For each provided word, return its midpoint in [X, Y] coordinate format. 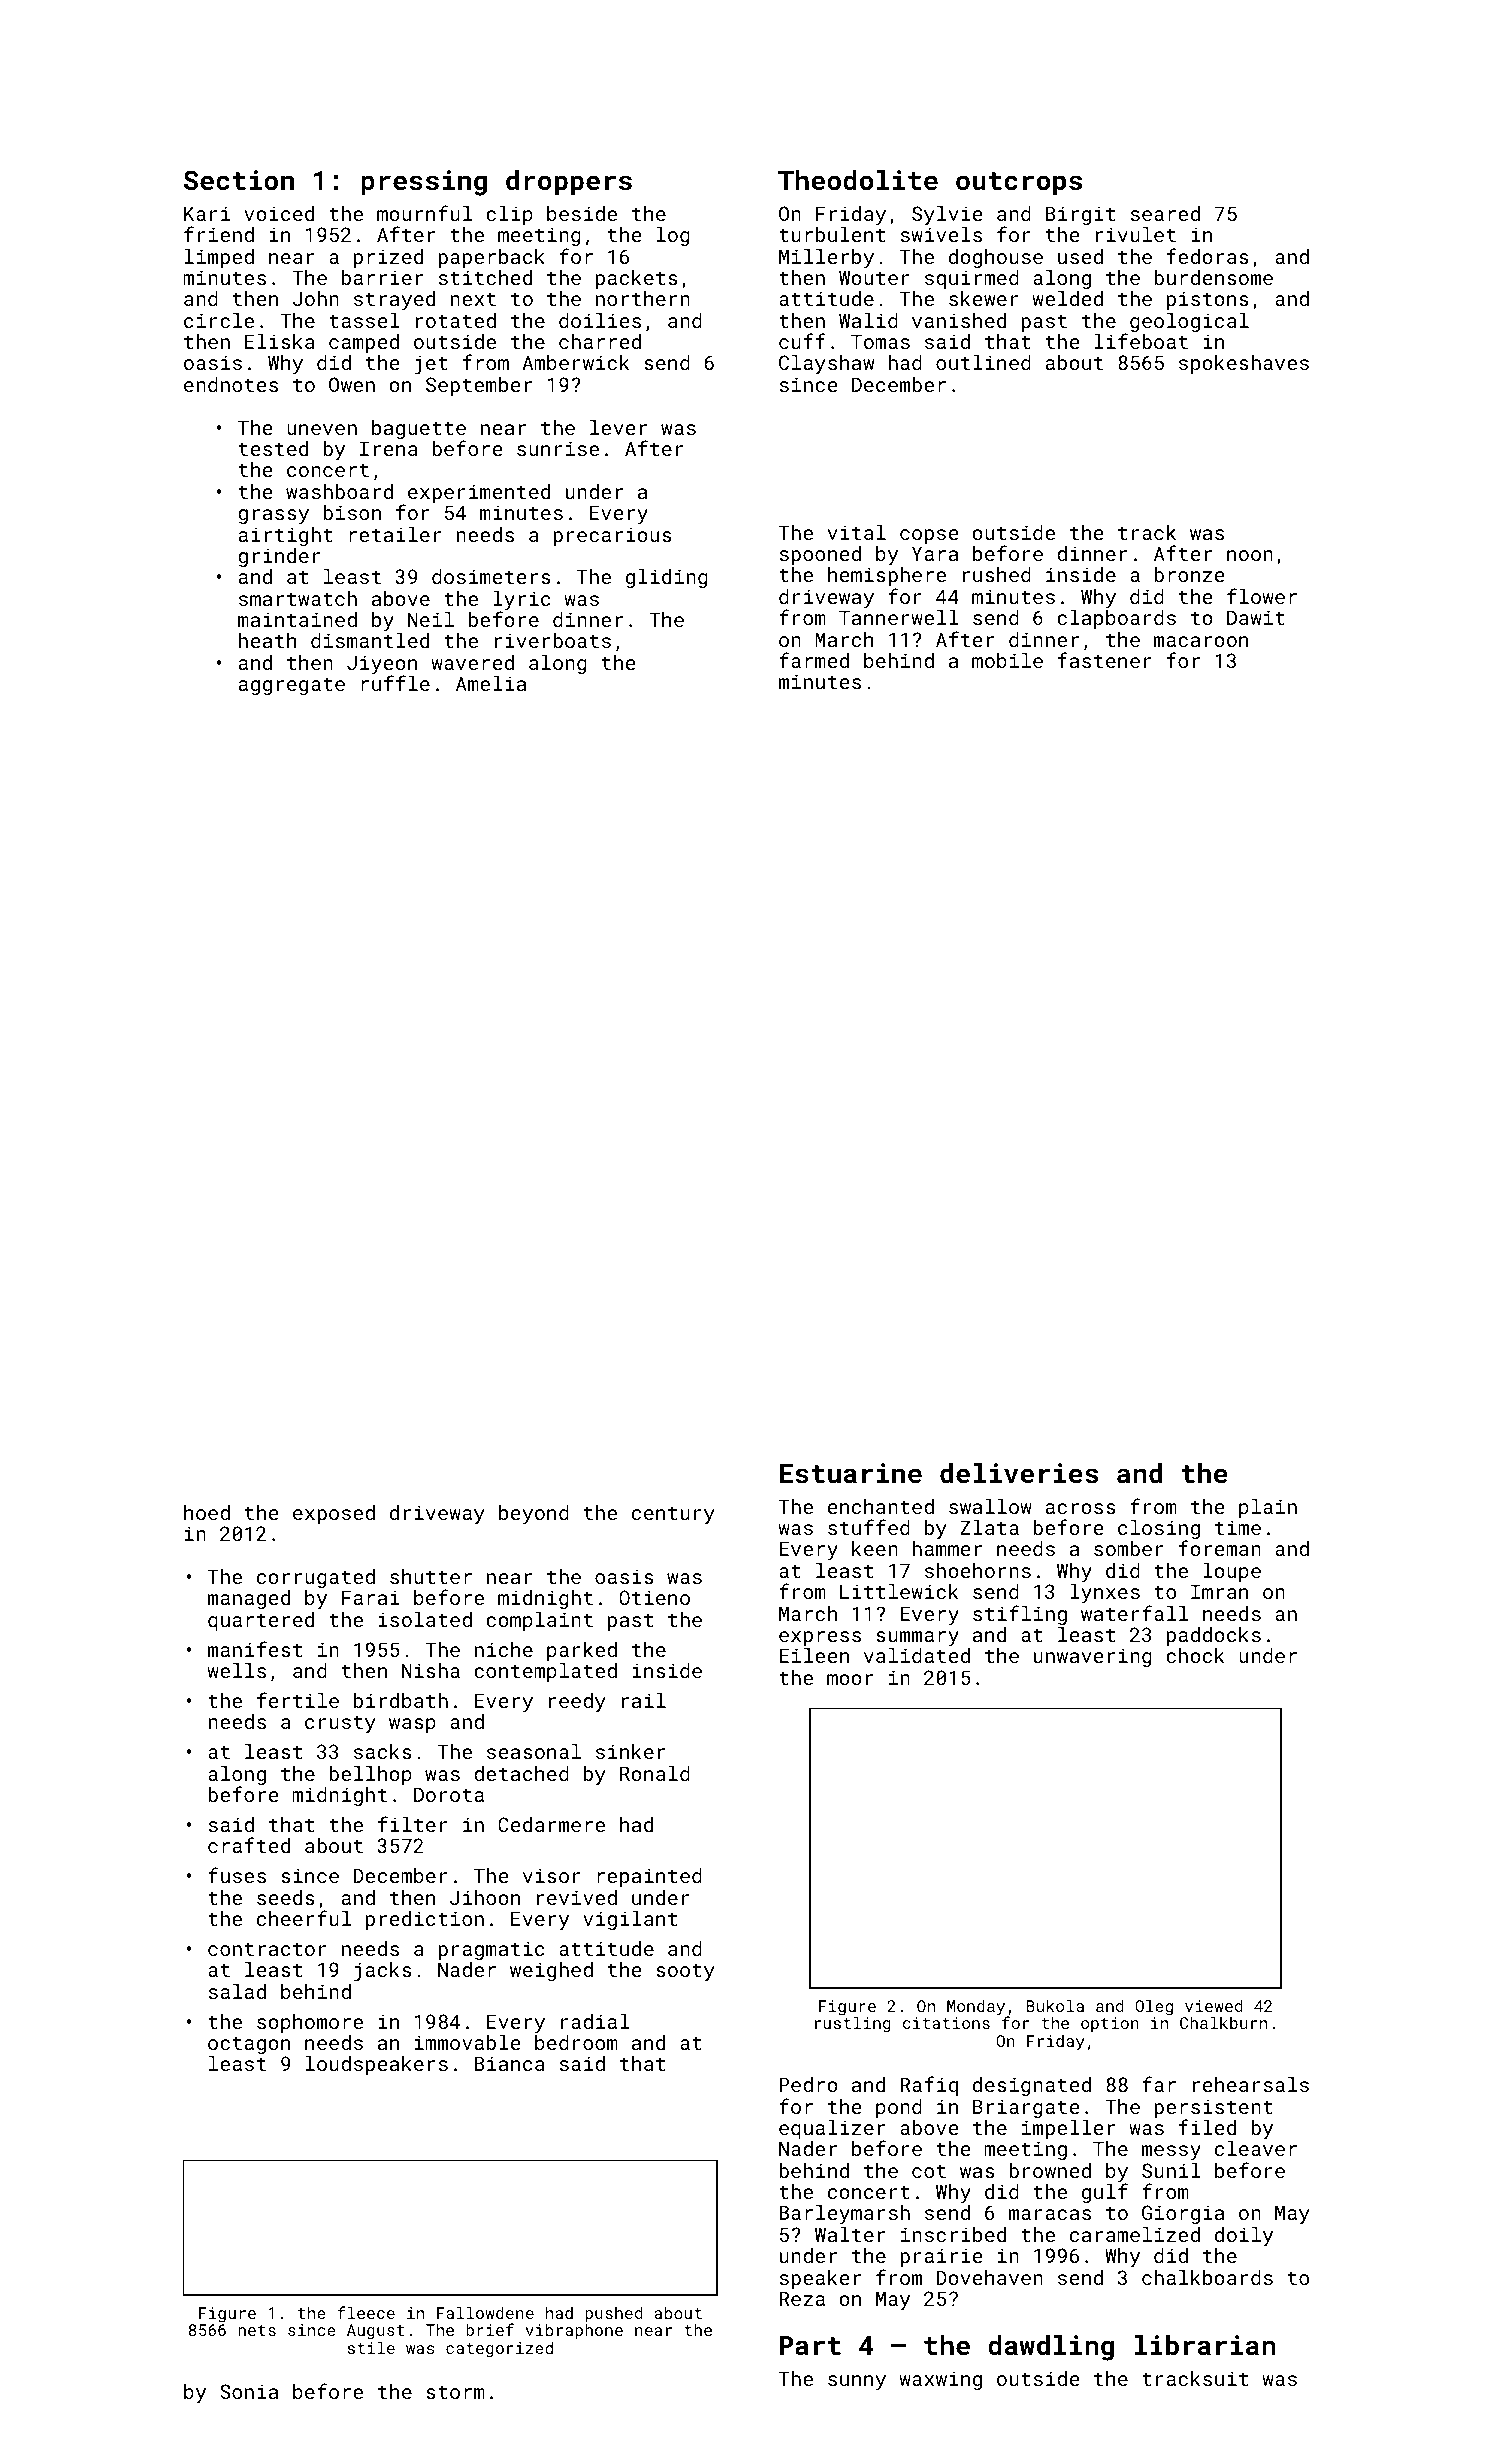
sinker [630, 1751]
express [820, 1638]
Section [239, 180]
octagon [249, 2045]
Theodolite [858, 180]
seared [1165, 213]
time [1238, 1527]
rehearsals [1251, 2084]
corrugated [316, 1578]
